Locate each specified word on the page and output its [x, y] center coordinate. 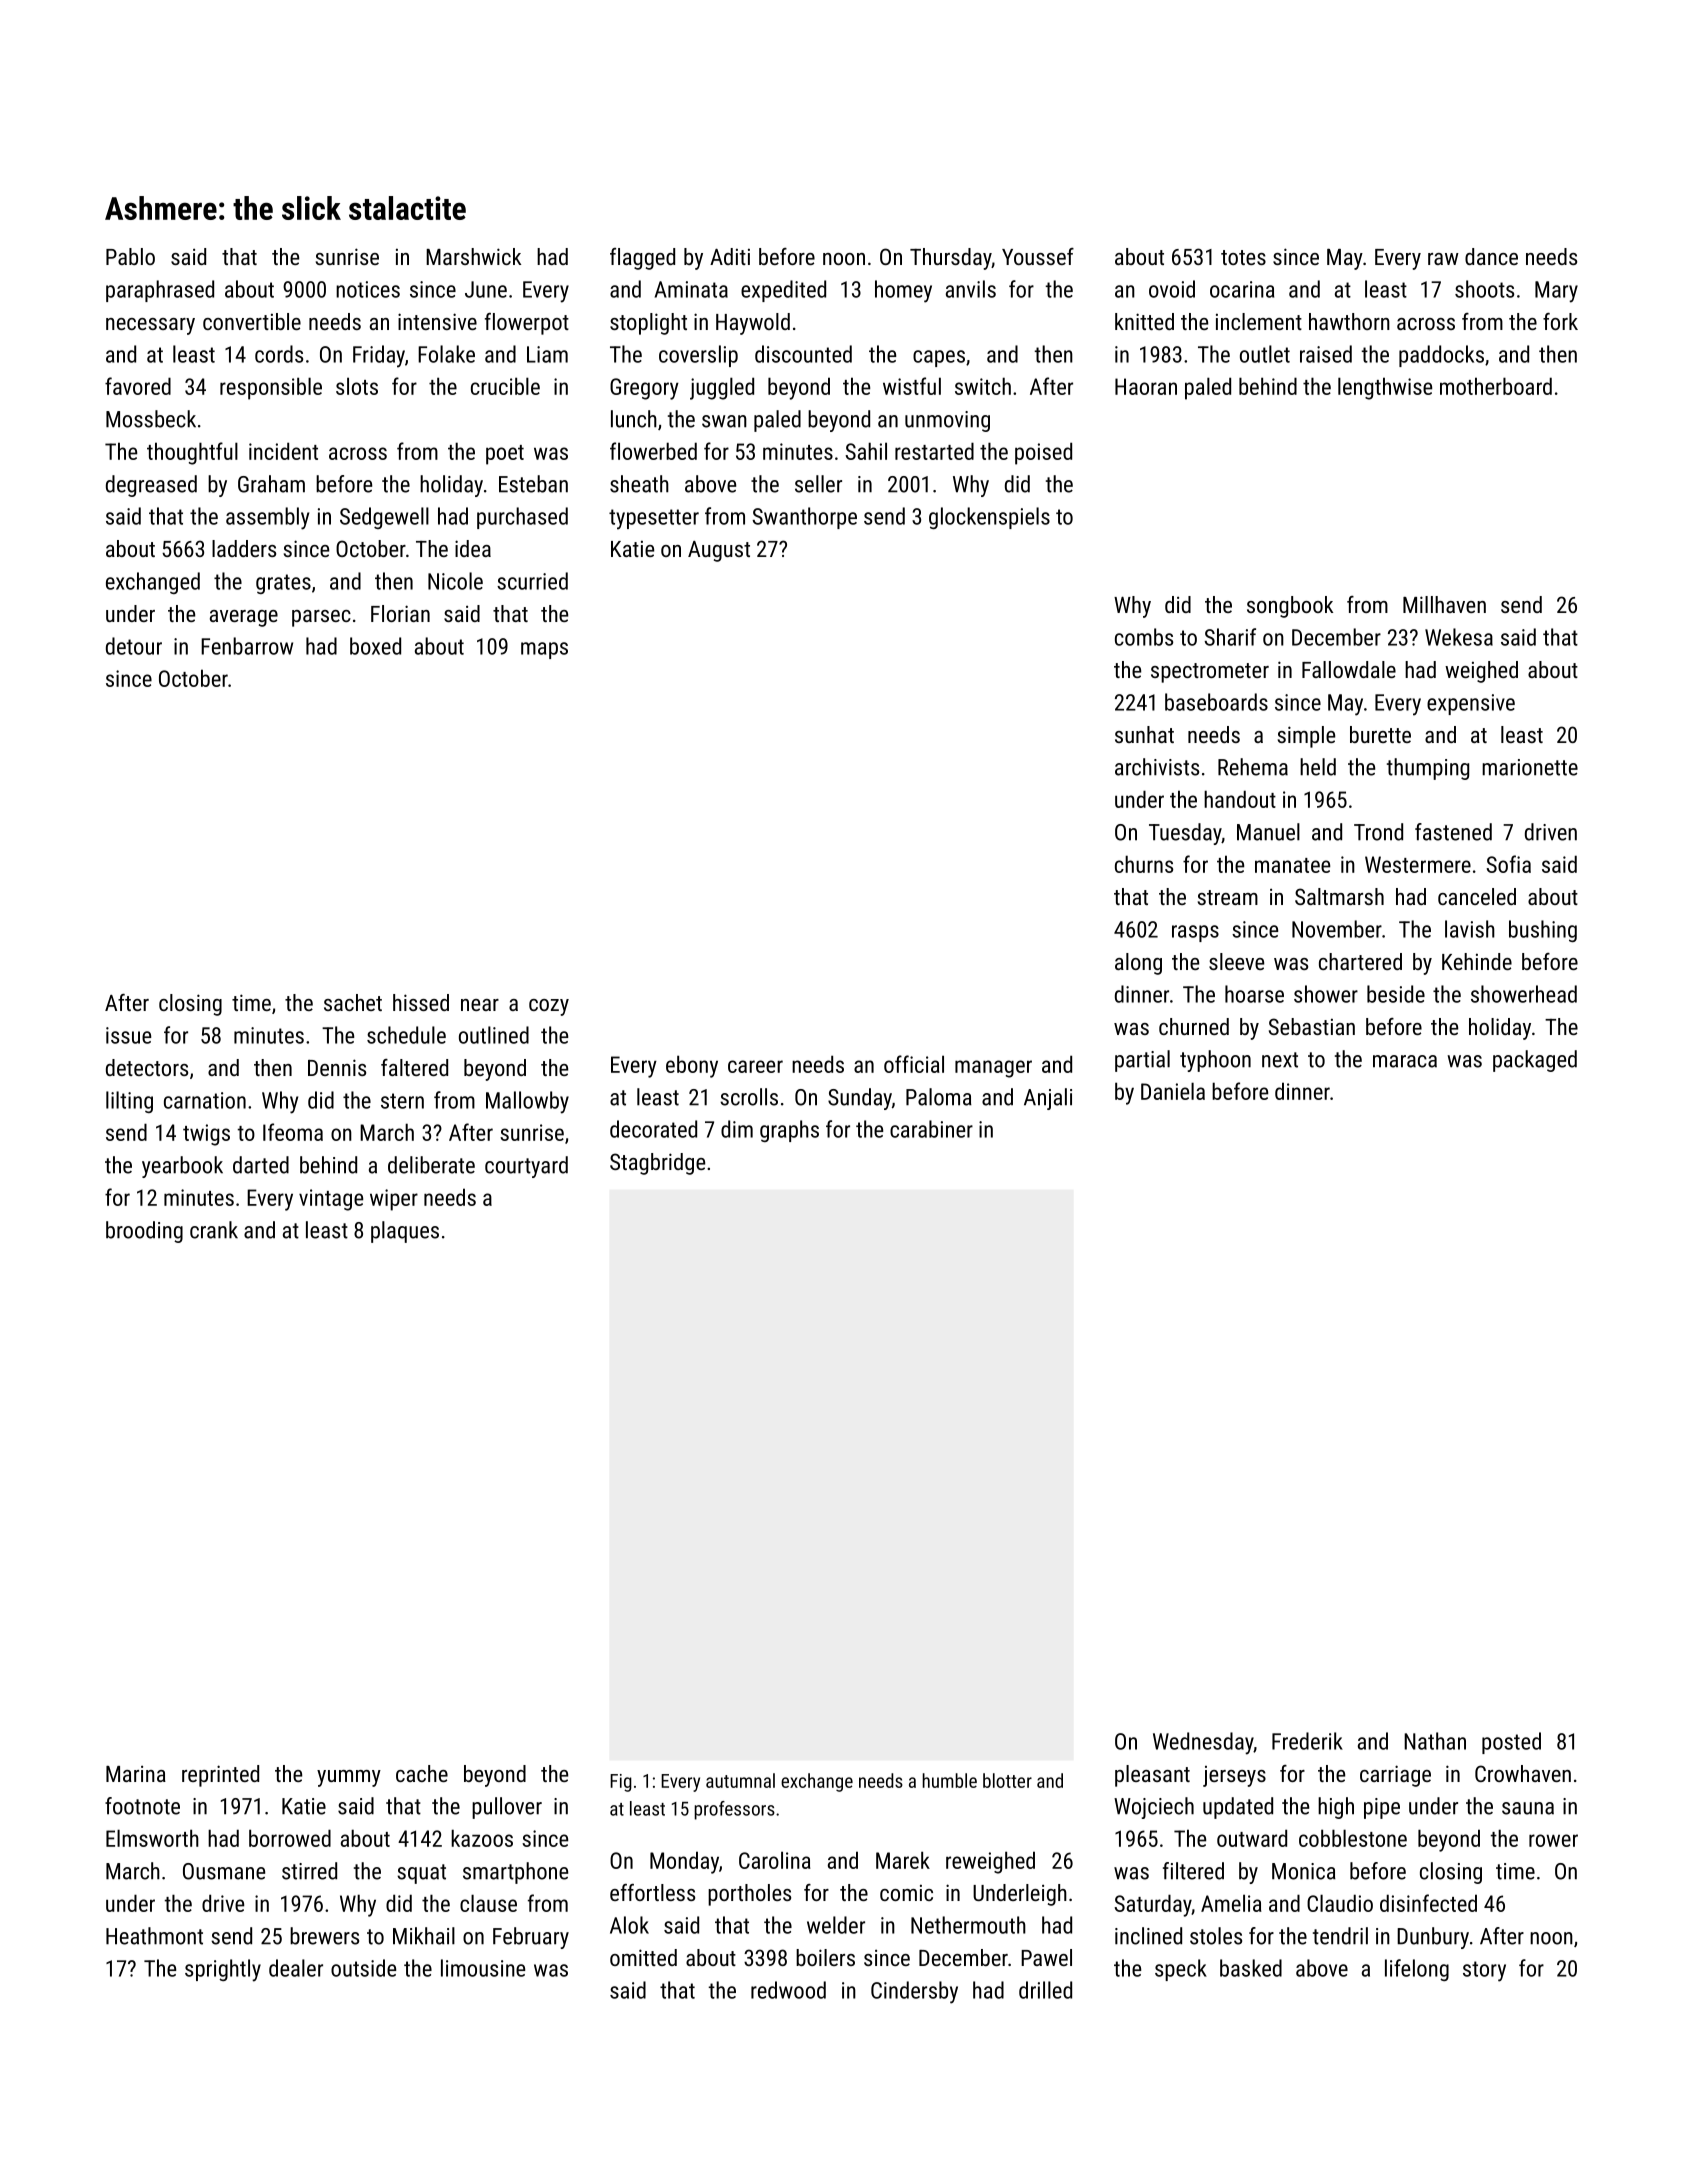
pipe [1382, 1808]
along [1138, 964]
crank [214, 1230]
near [480, 1005]
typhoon [1215, 1061]
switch [983, 386]
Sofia [1508, 864]
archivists [1157, 767]
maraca [1405, 1061]
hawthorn [1349, 321]
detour [134, 646]
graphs [789, 1131]
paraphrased [160, 291]
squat [421, 1874]
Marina [136, 1774]
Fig [621, 1783]
